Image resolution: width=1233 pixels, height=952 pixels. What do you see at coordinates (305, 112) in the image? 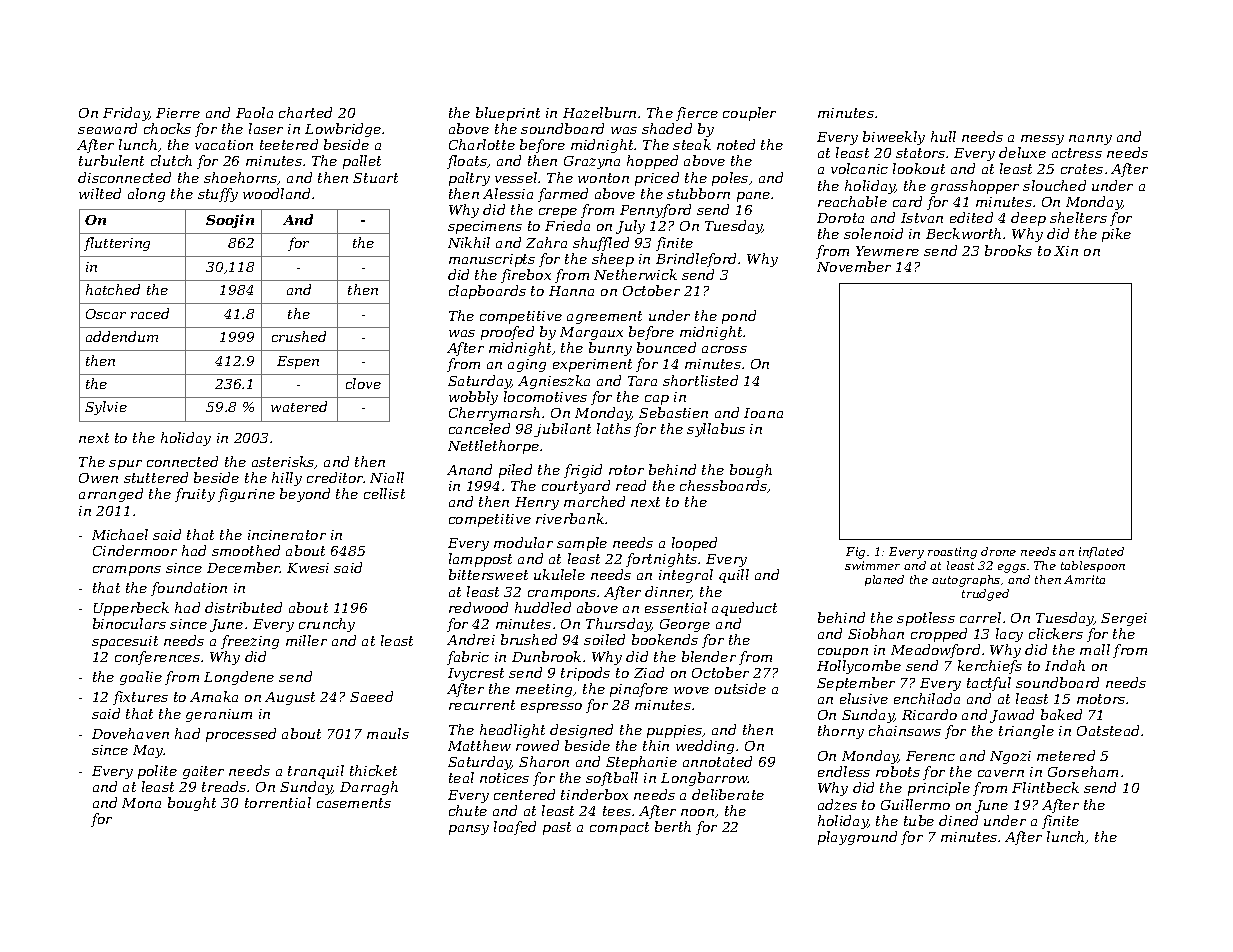
I see `charted` at bounding box center [305, 112].
